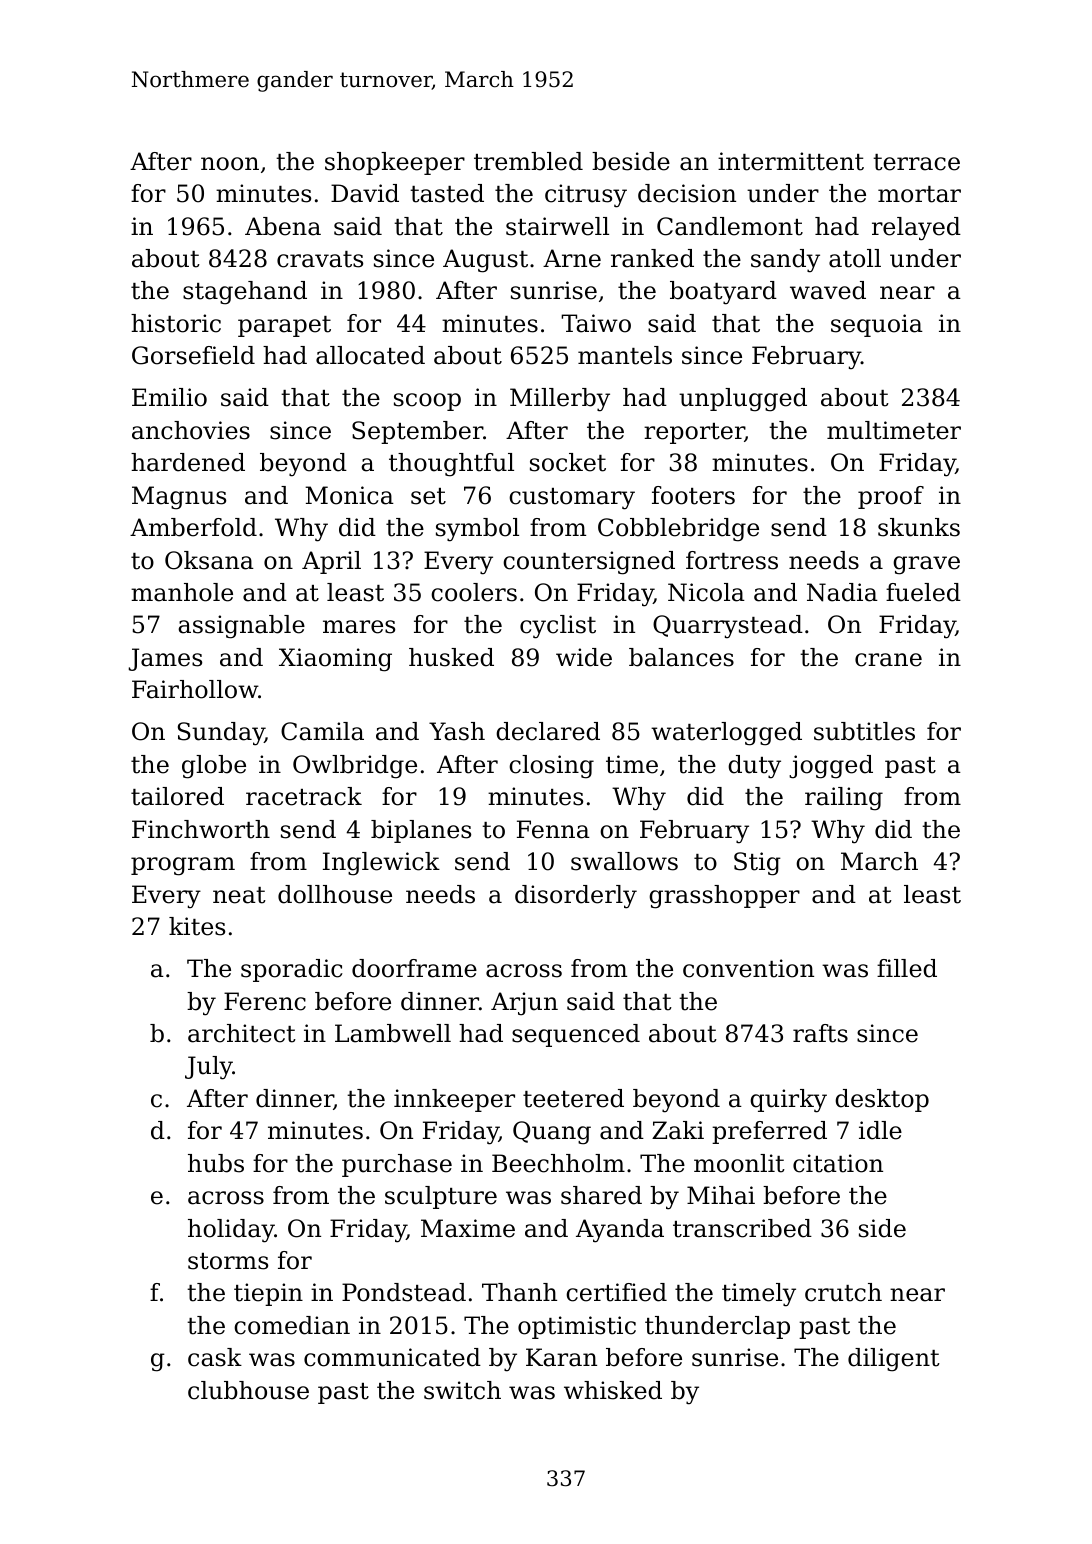 Image resolution: width=1092 pixels, height=1544 pixels. I want to click on Arjun, so click(524, 1004).
